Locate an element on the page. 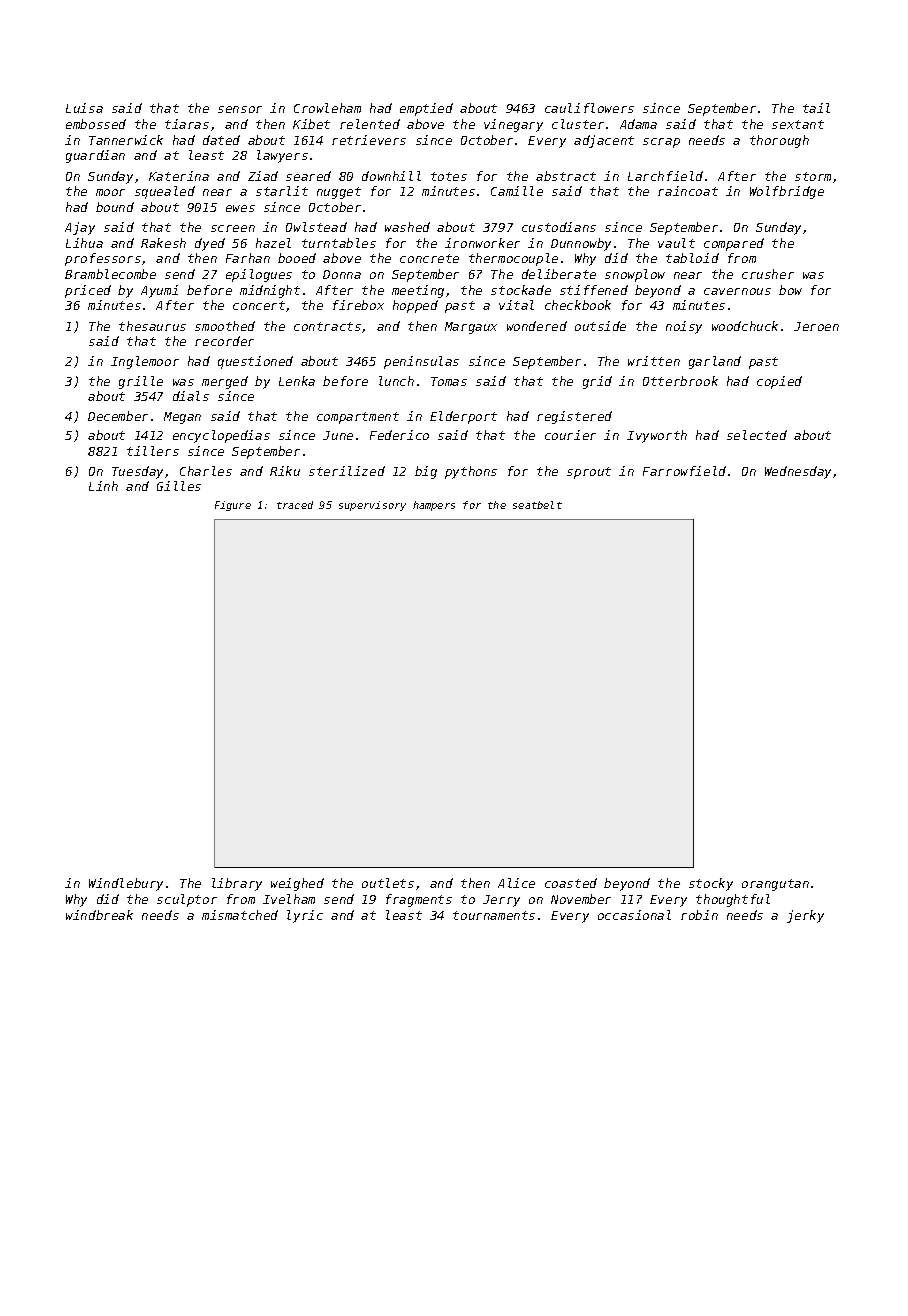 The width and height of the page is (908, 1316). supervisory is located at coordinates (372, 506).
